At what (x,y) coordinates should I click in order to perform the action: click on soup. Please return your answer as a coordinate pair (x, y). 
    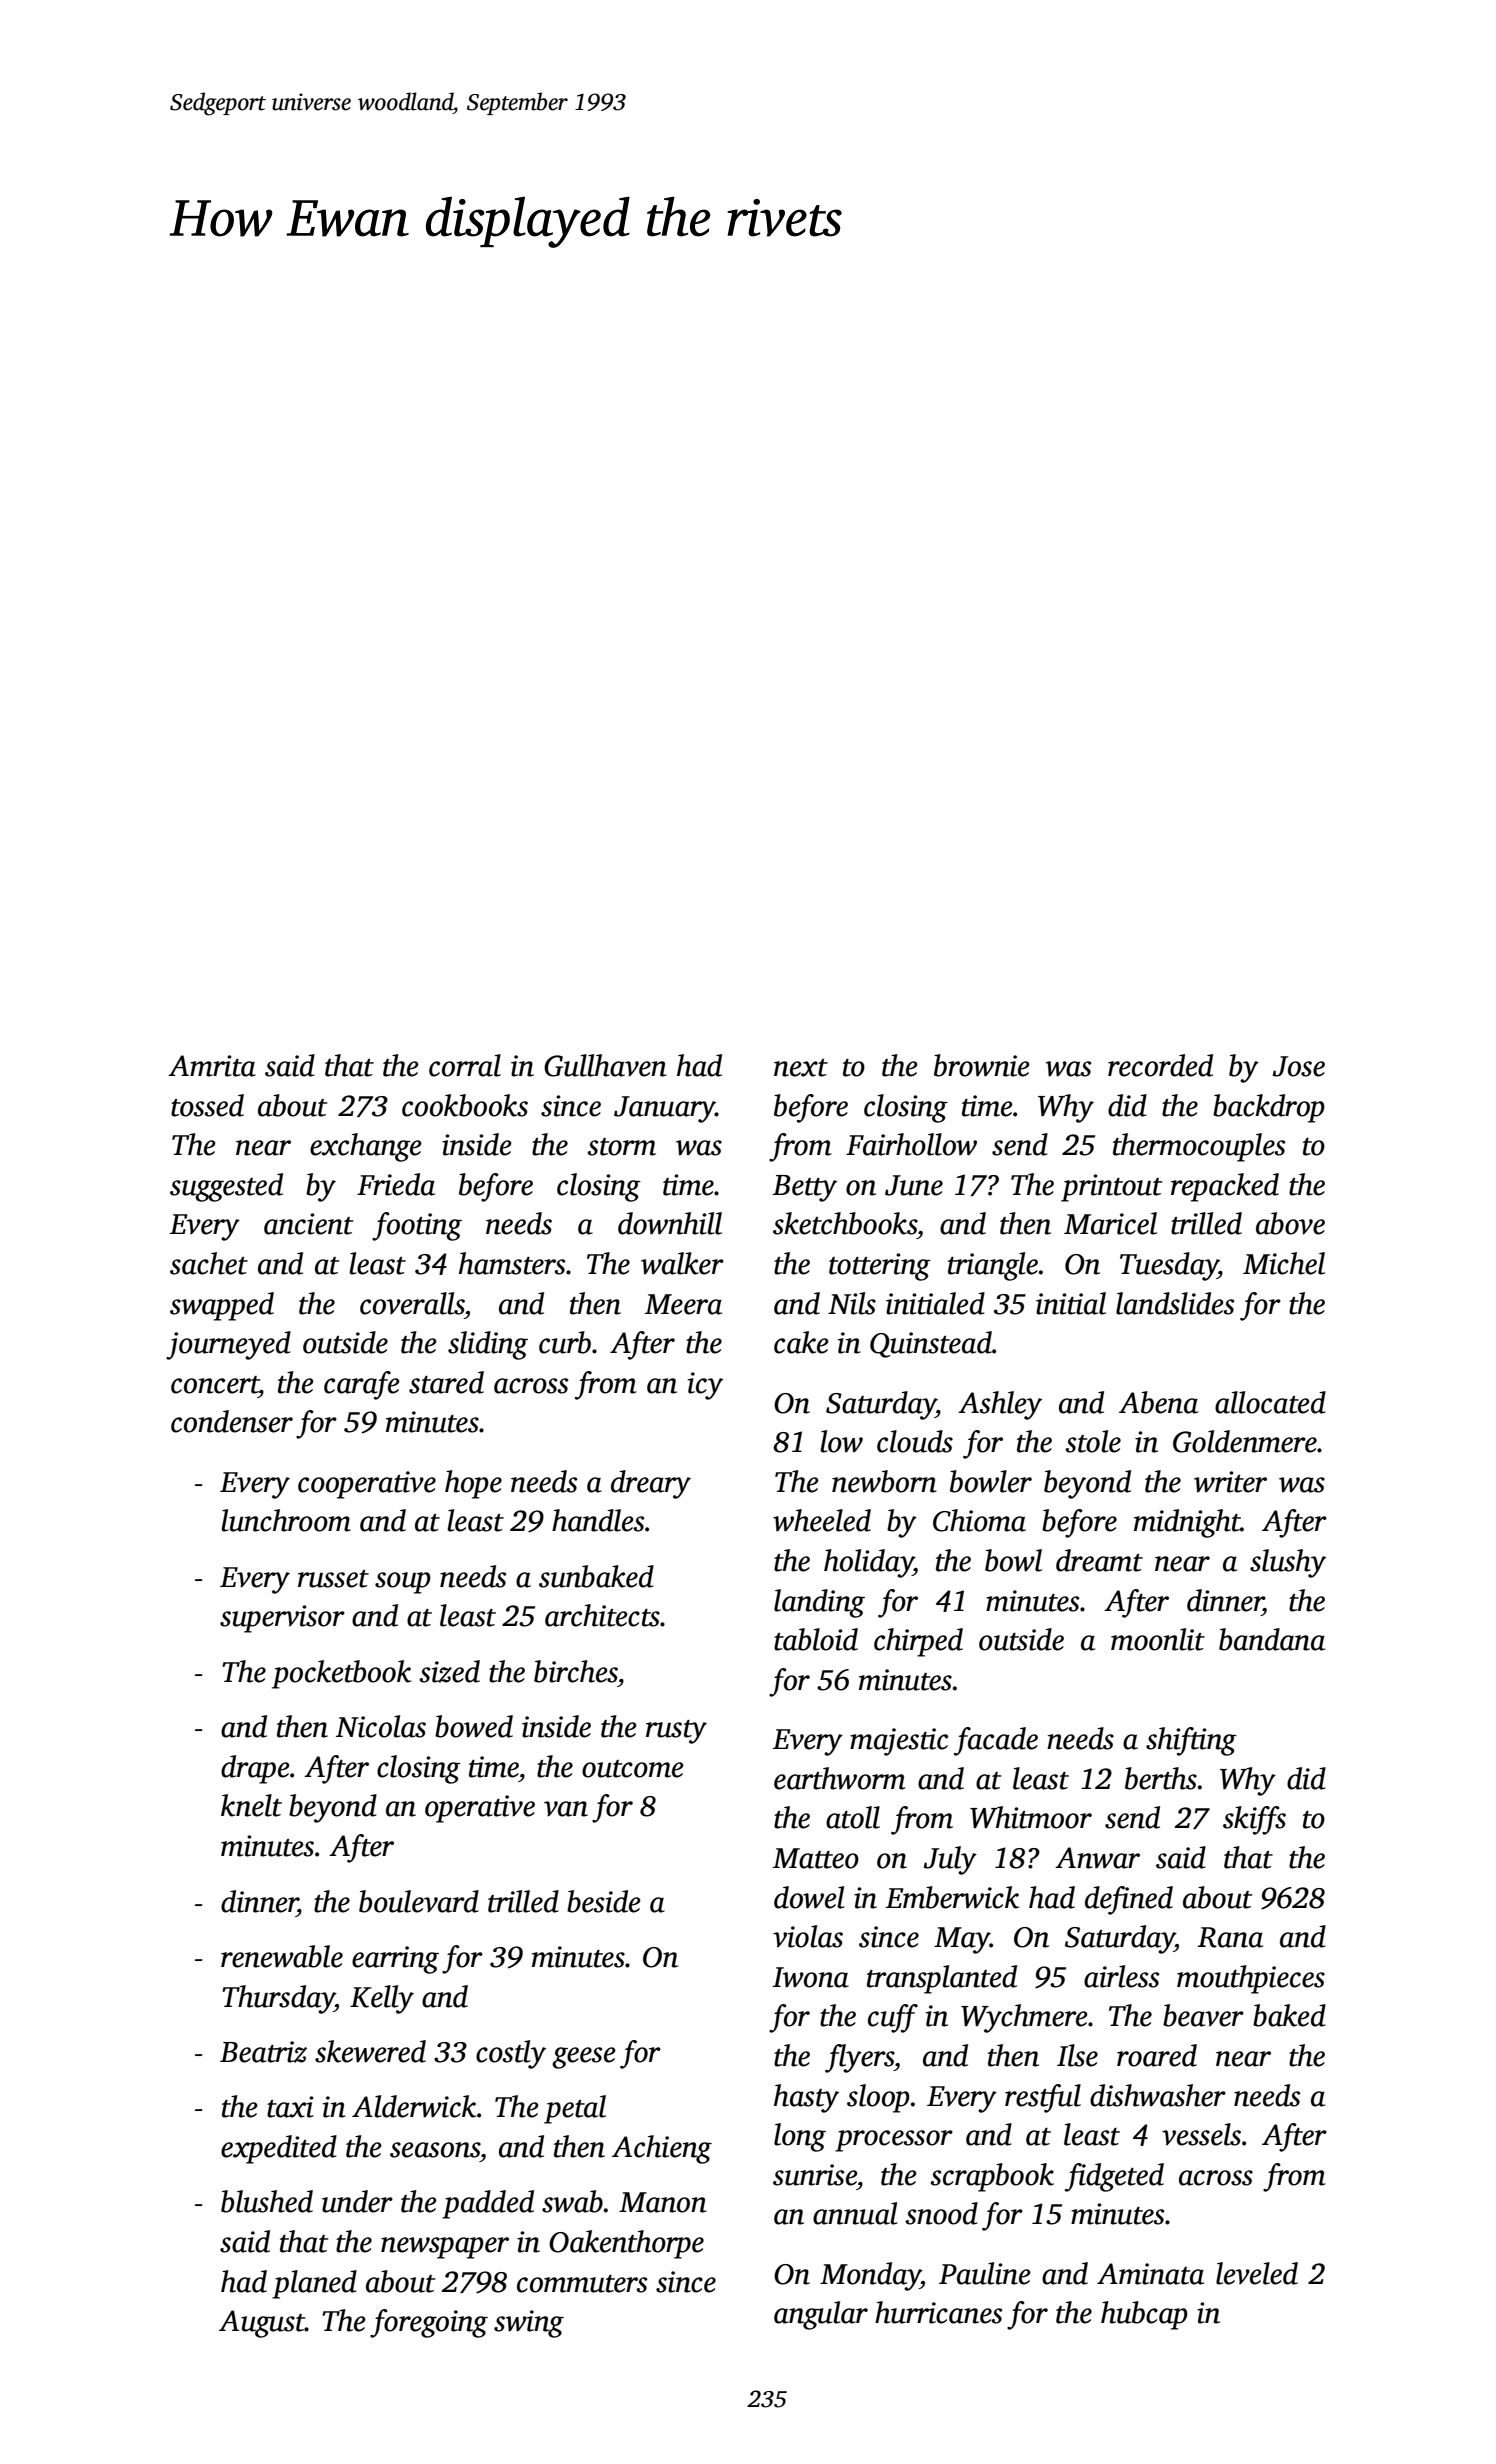
    Looking at the image, I should click on (403, 1583).
